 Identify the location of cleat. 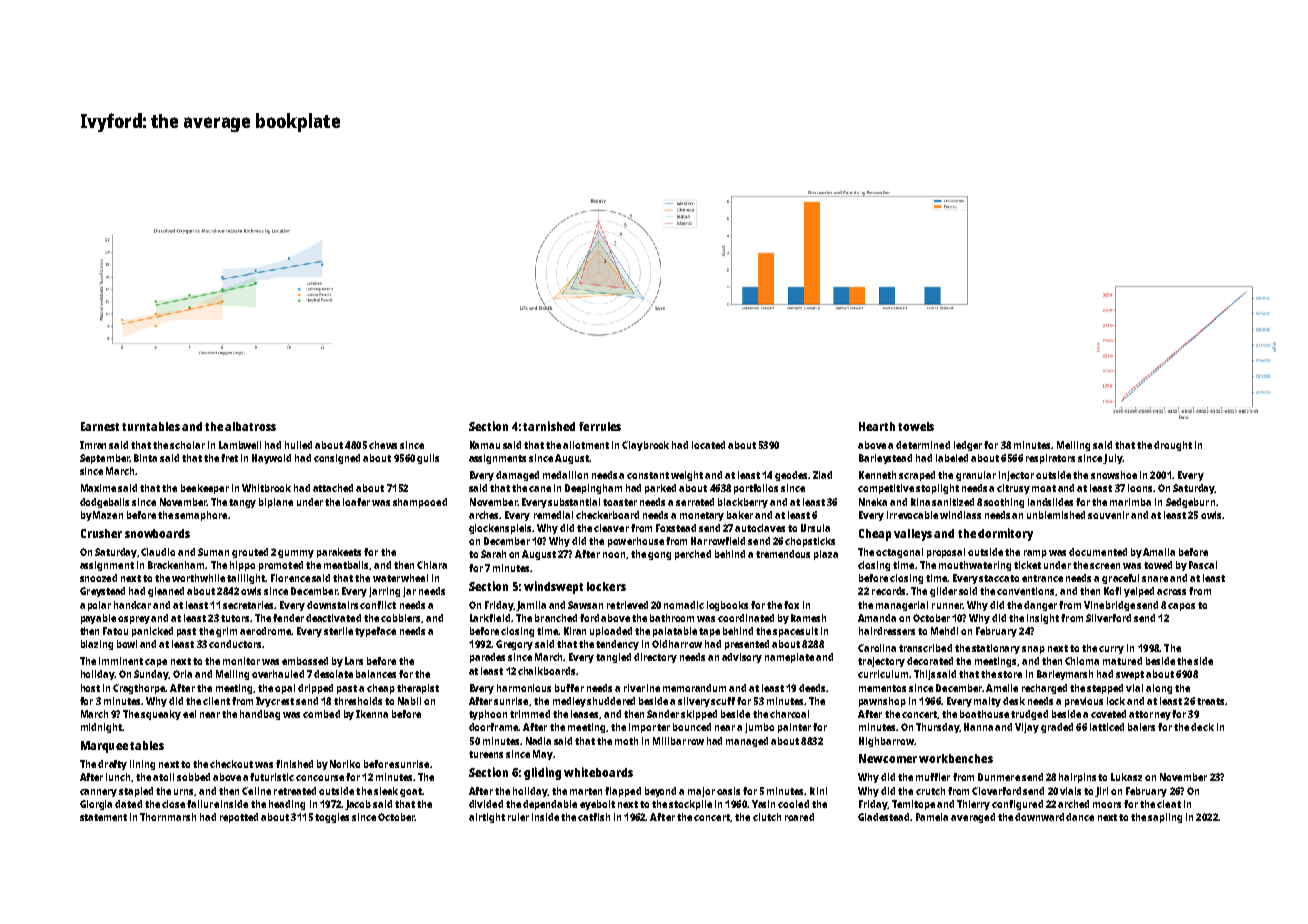
(1169, 804).
